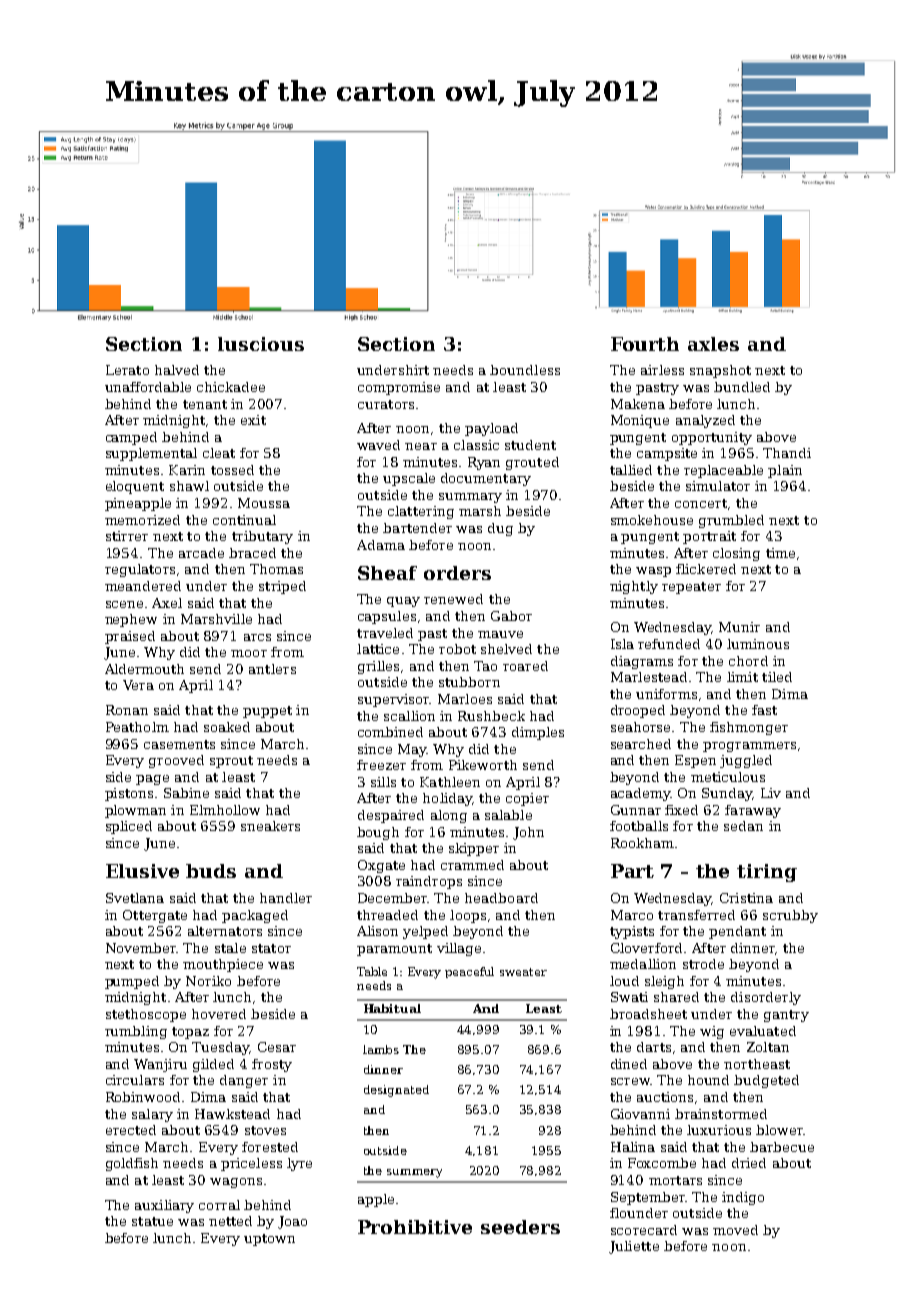 Image resolution: width=924 pixels, height=1308 pixels. Describe the element at coordinates (131, 620) in the screenshot. I see `nephew` at that location.
